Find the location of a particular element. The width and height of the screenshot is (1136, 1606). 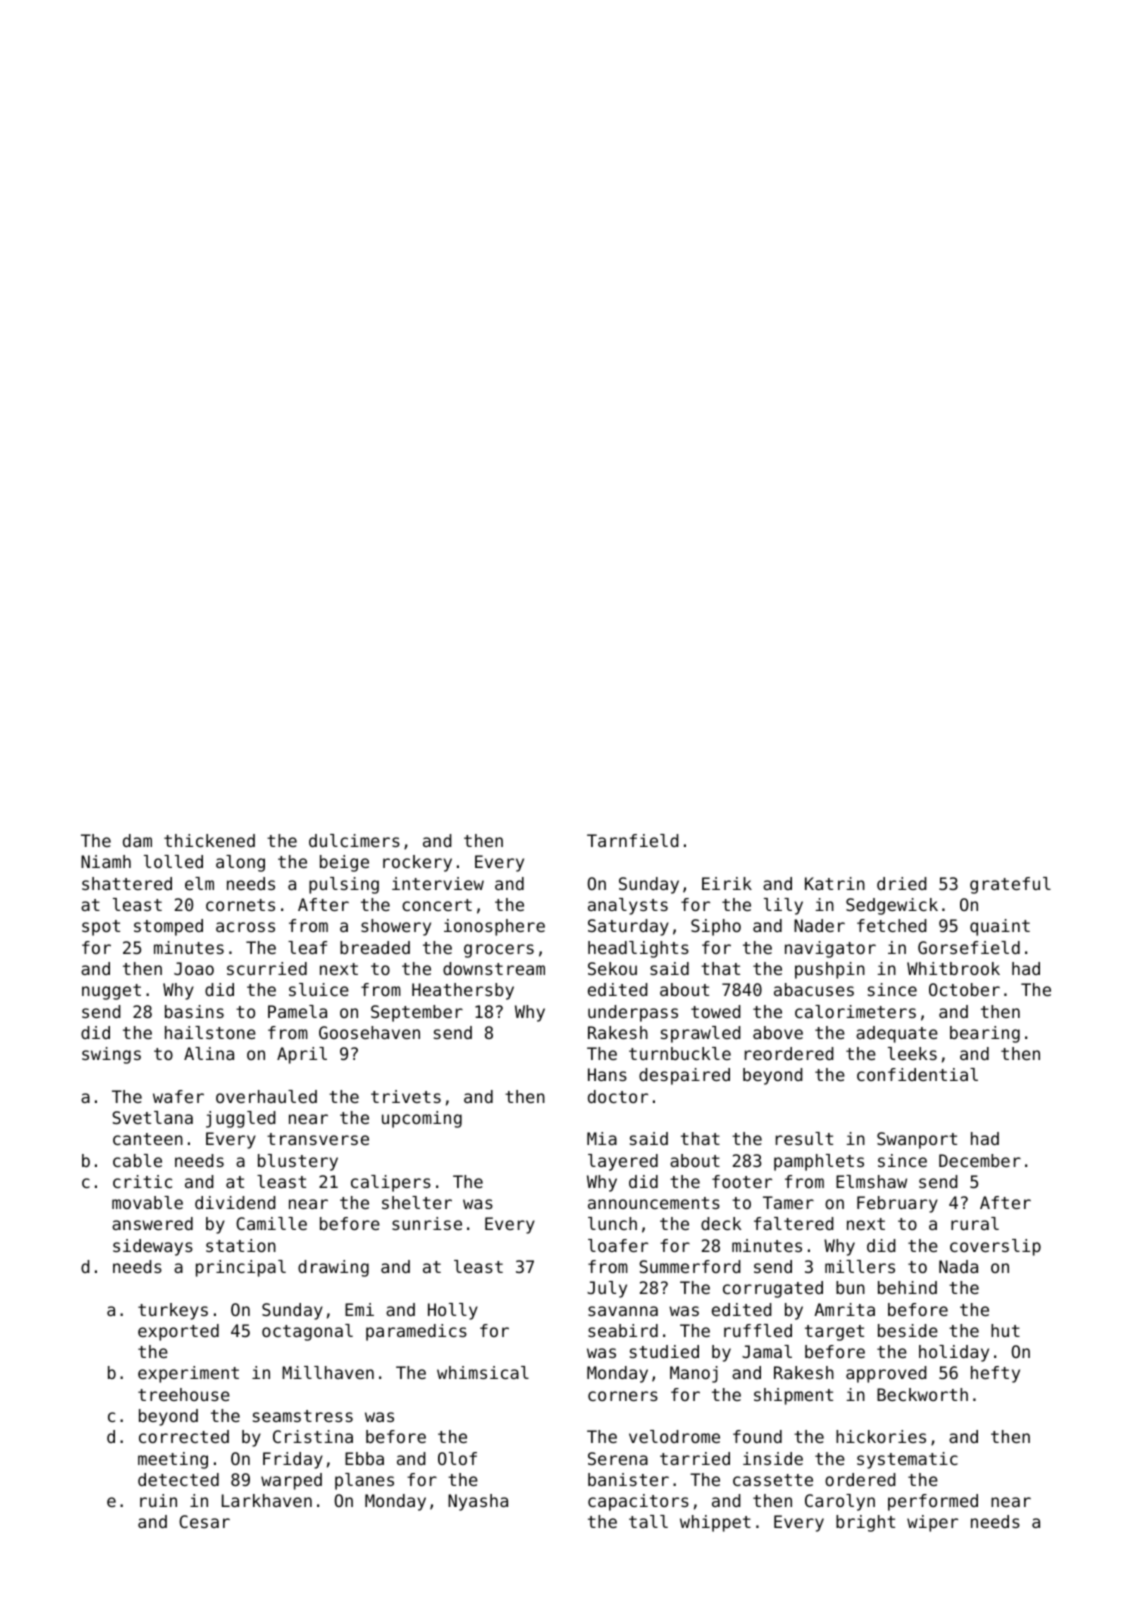

velodrome is located at coordinates (674, 1436).
